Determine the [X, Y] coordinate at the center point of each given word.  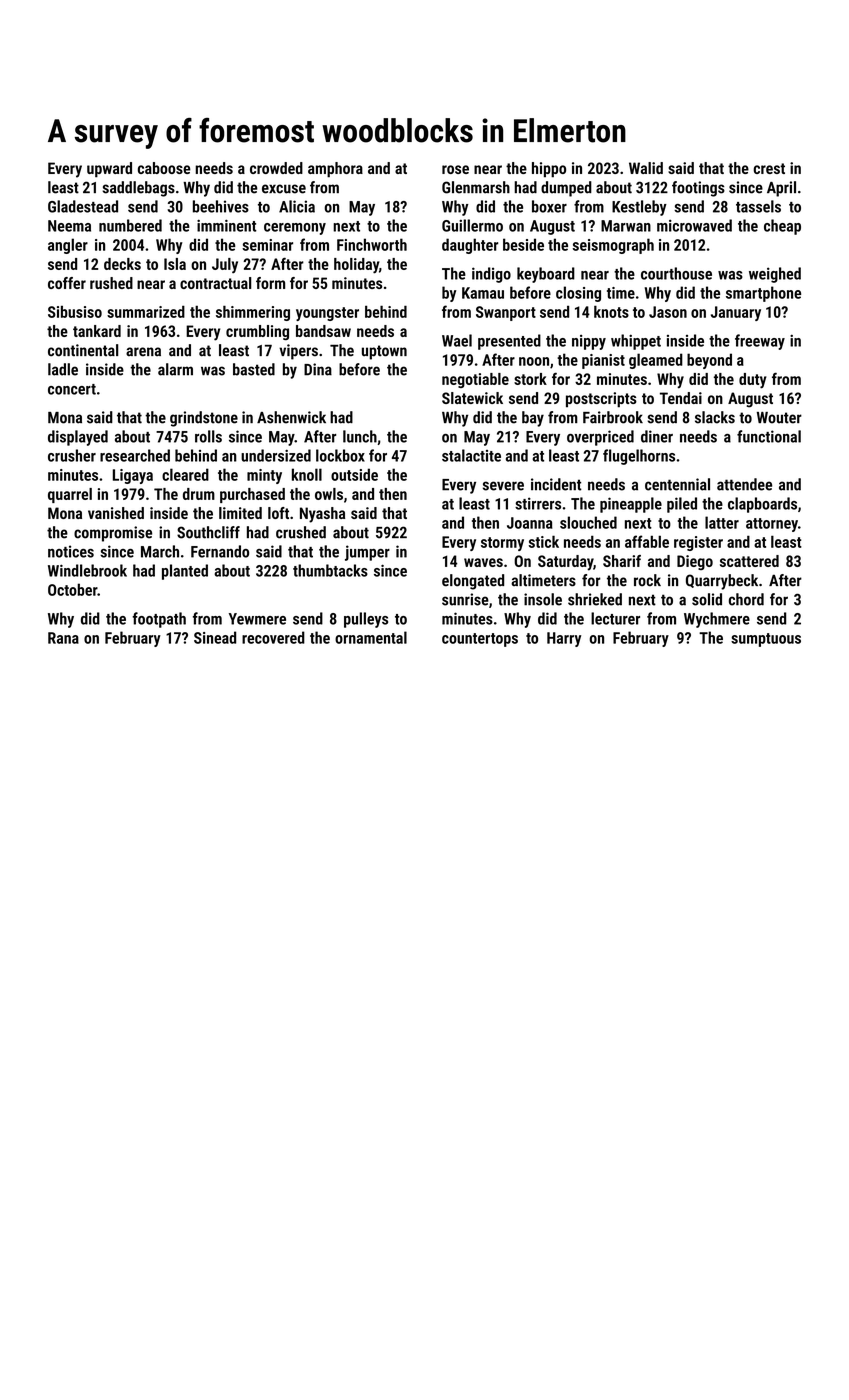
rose [455, 169]
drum [199, 494]
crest [769, 168]
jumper [367, 553]
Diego [695, 562]
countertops [480, 640]
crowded [276, 168]
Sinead [215, 637]
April [781, 189]
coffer [67, 283]
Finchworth [372, 244]
